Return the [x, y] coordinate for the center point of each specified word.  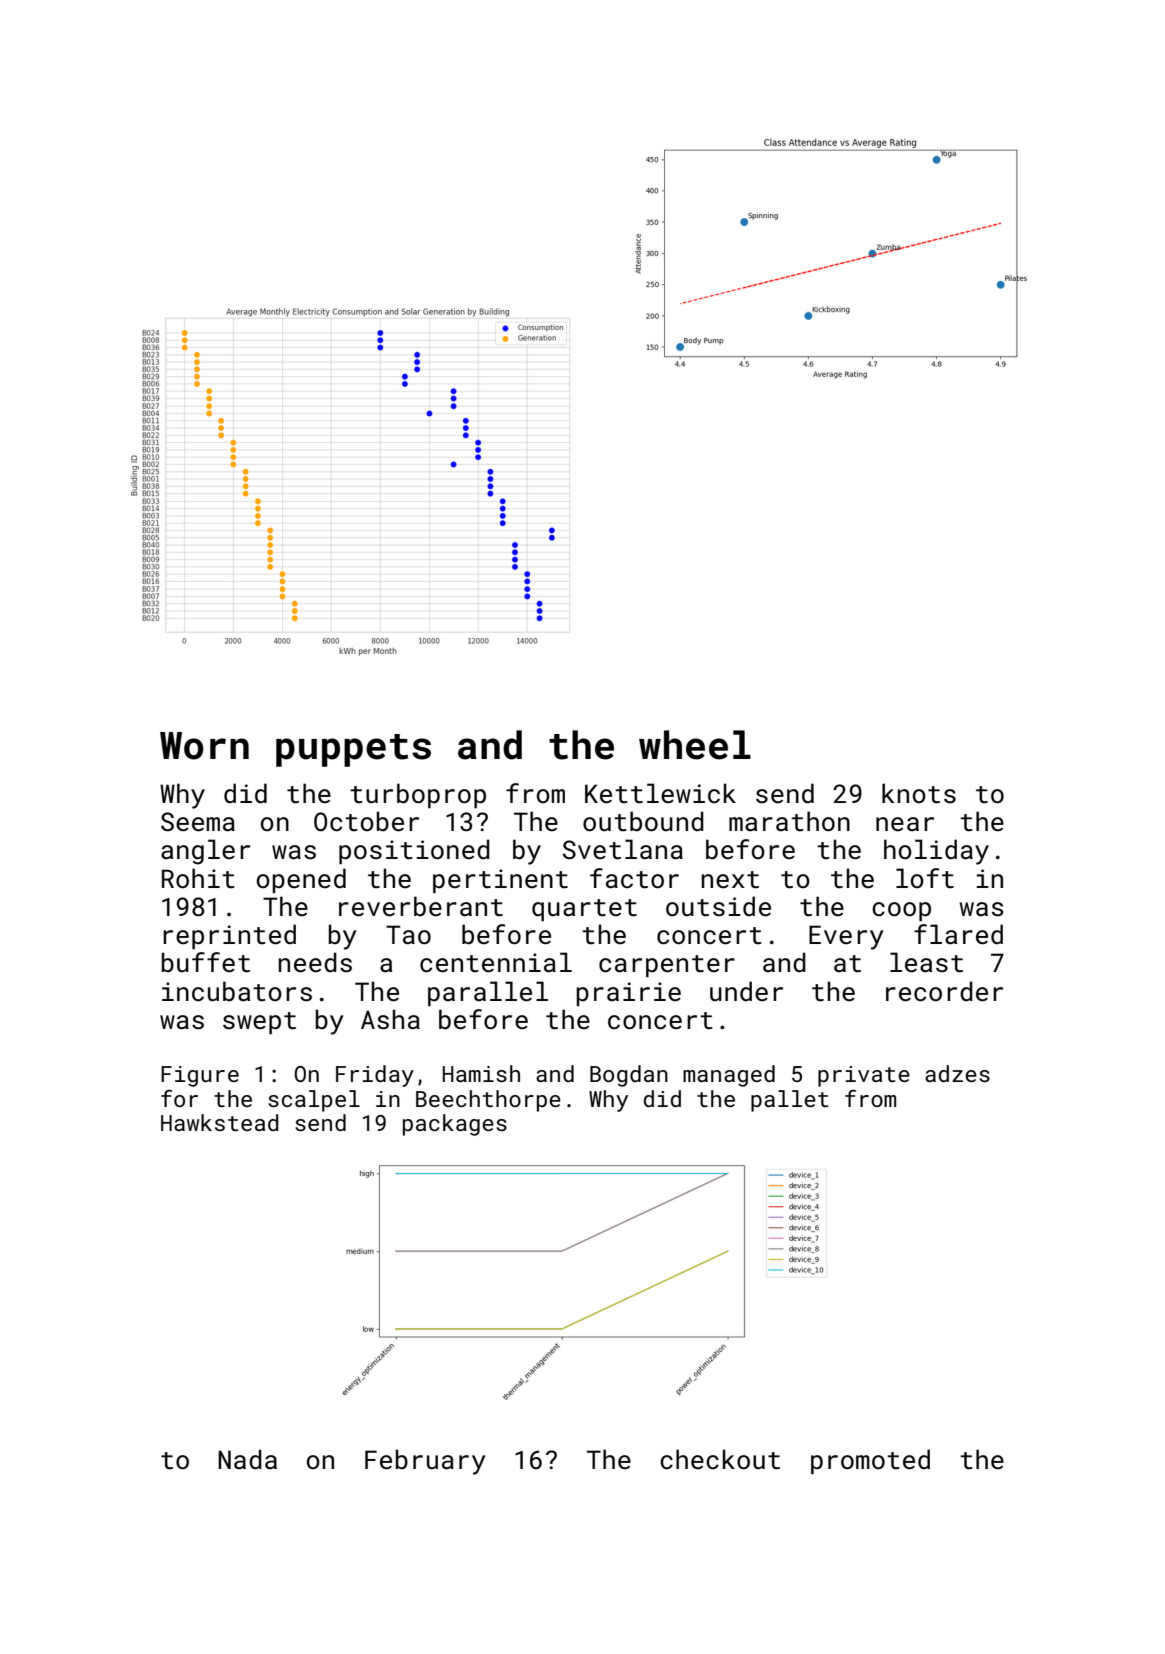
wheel [695, 745]
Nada [247, 1459]
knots [919, 793]
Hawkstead [220, 1122]
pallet [789, 1101]
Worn [204, 746]
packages [455, 1125]
